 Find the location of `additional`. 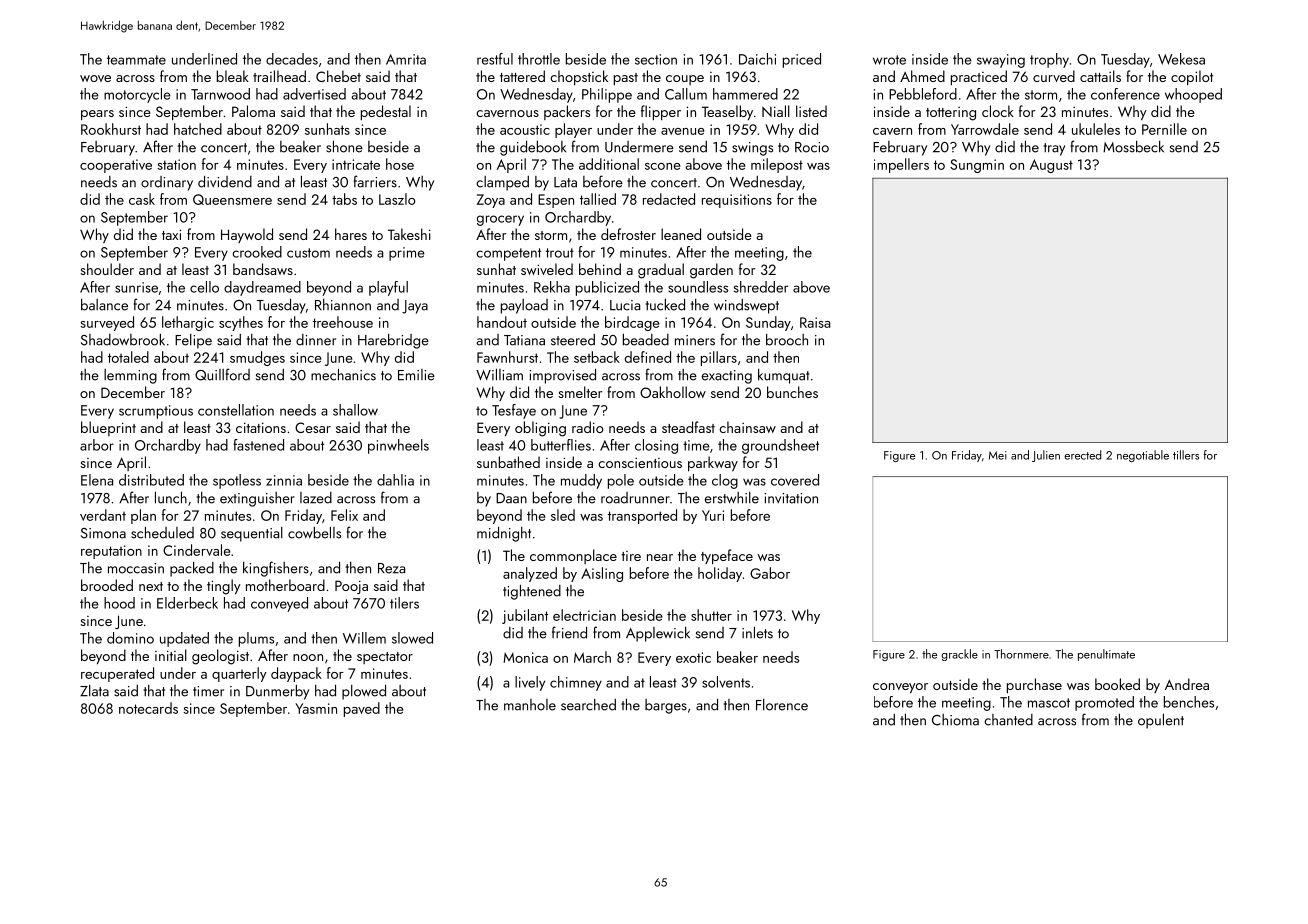

additional is located at coordinates (609, 164).
